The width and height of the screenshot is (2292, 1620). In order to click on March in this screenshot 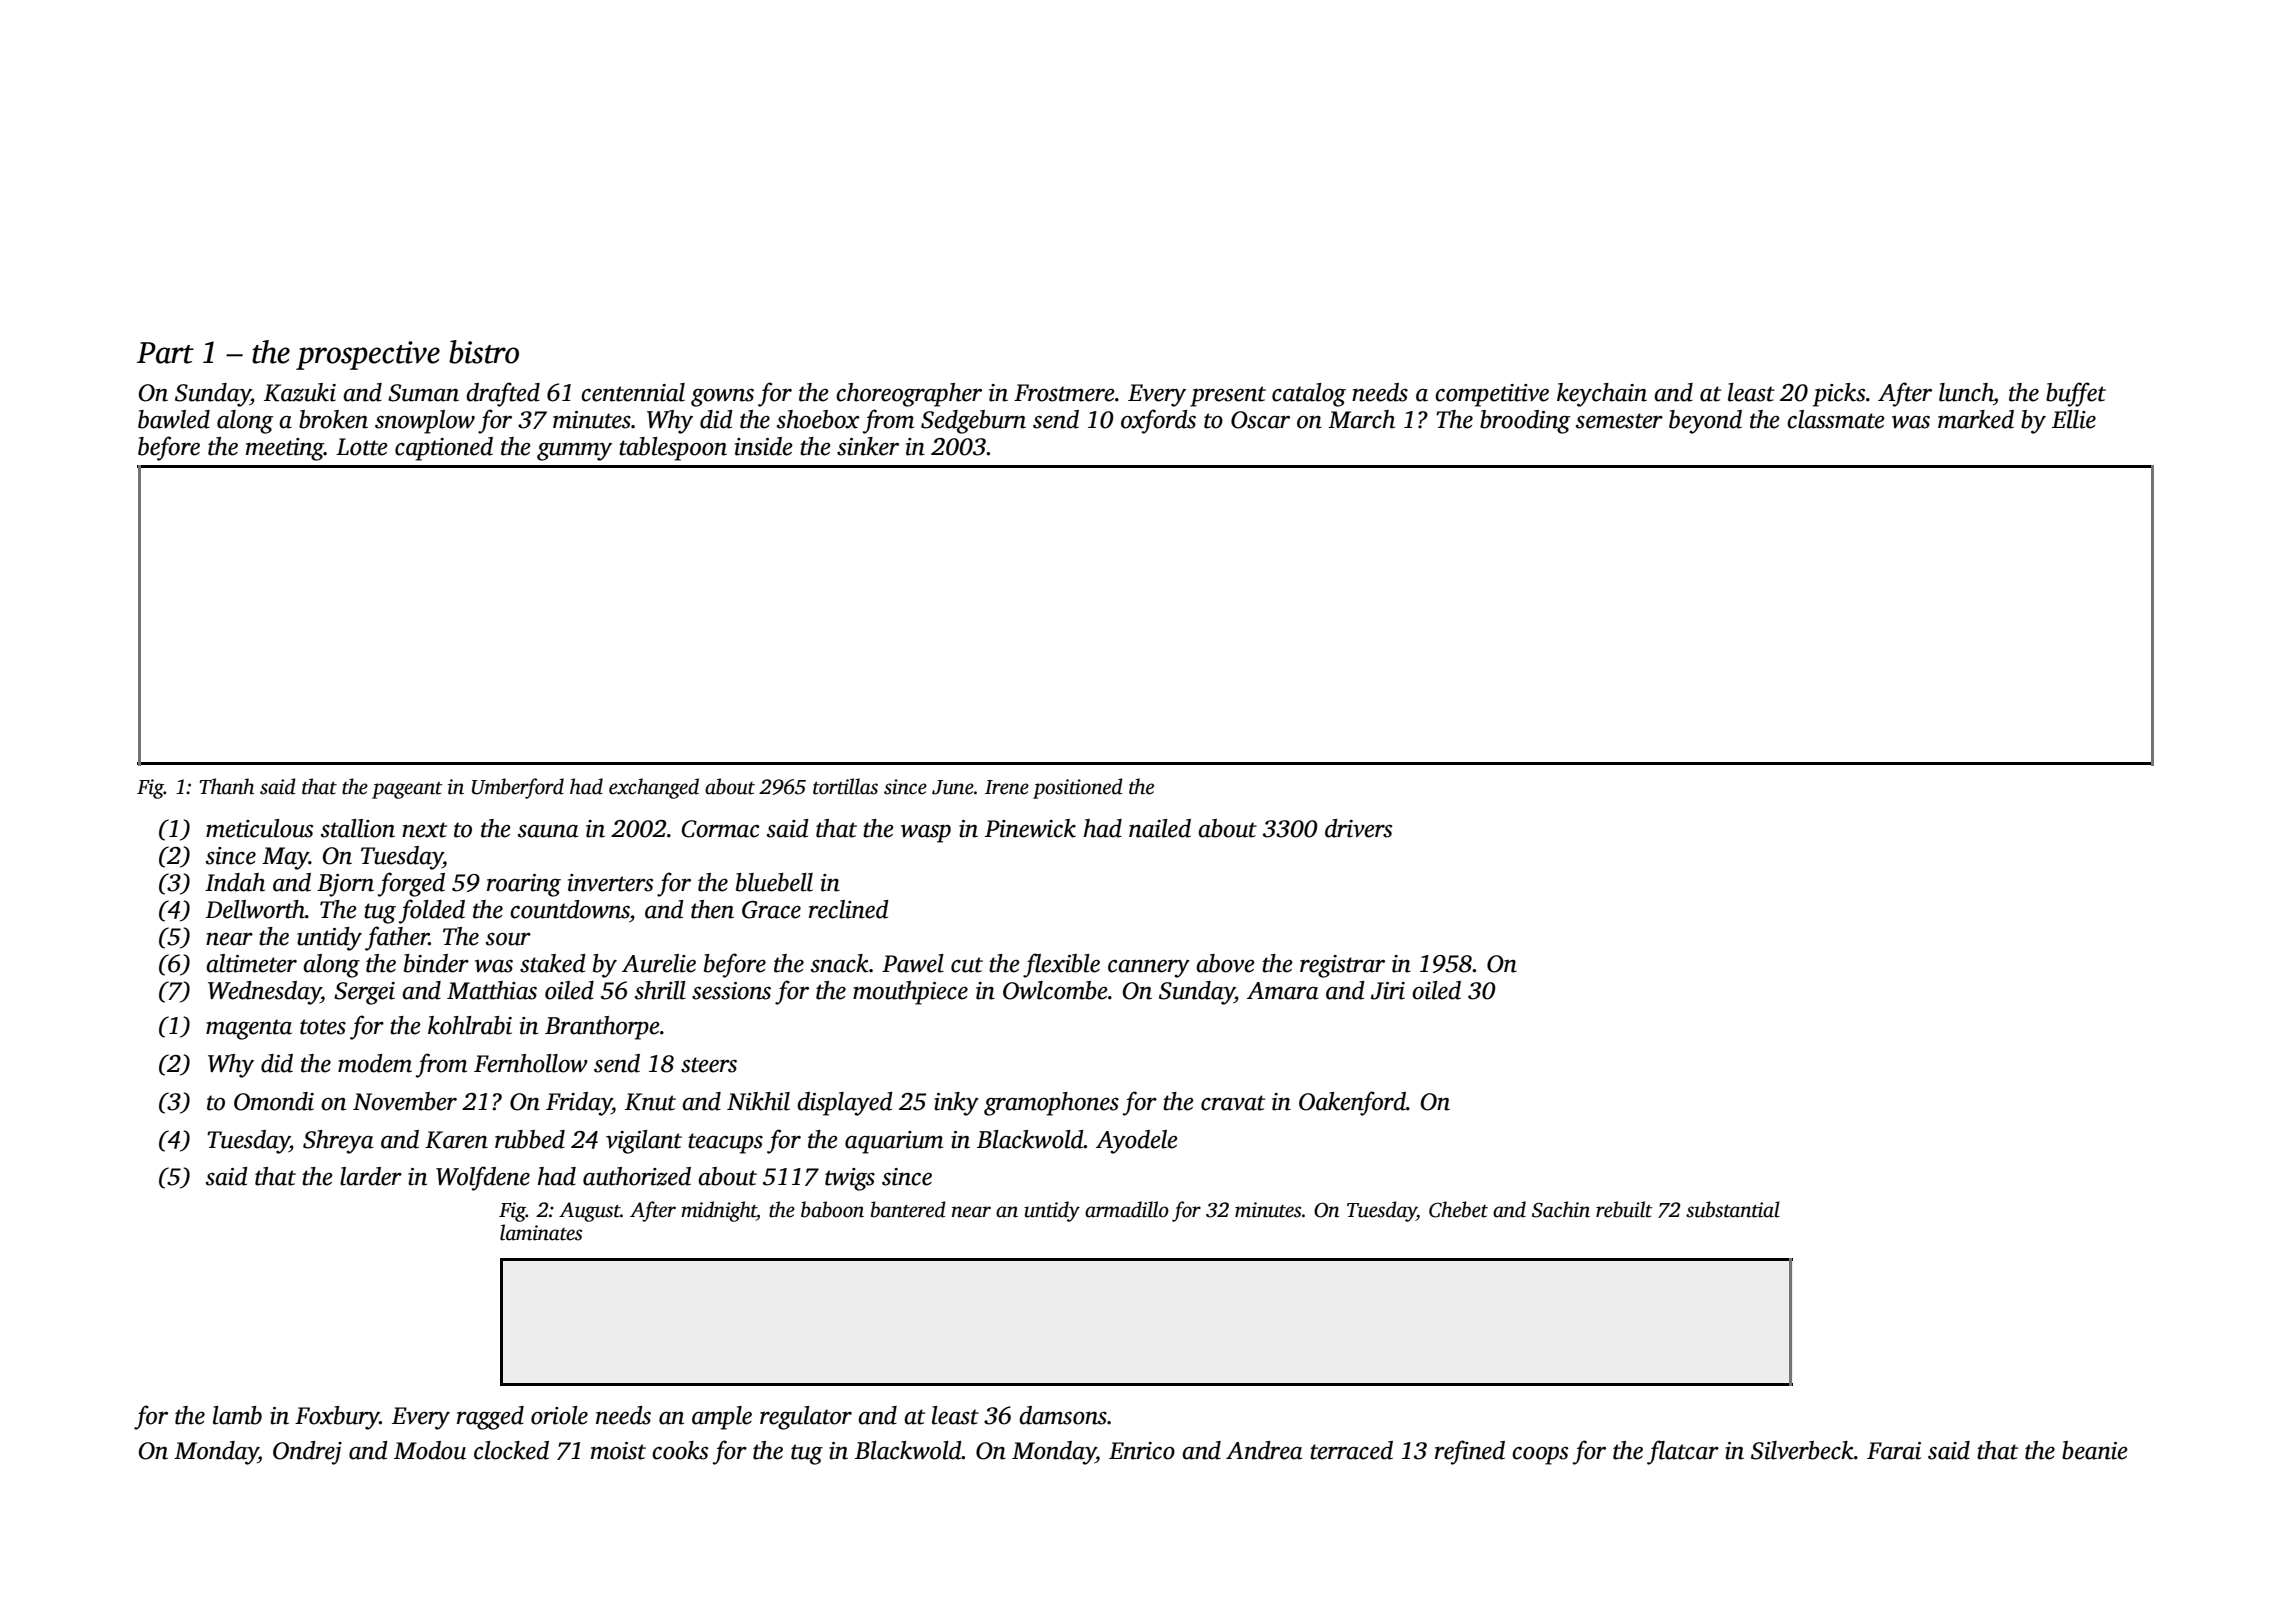, I will do `click(1361, 419)`.
